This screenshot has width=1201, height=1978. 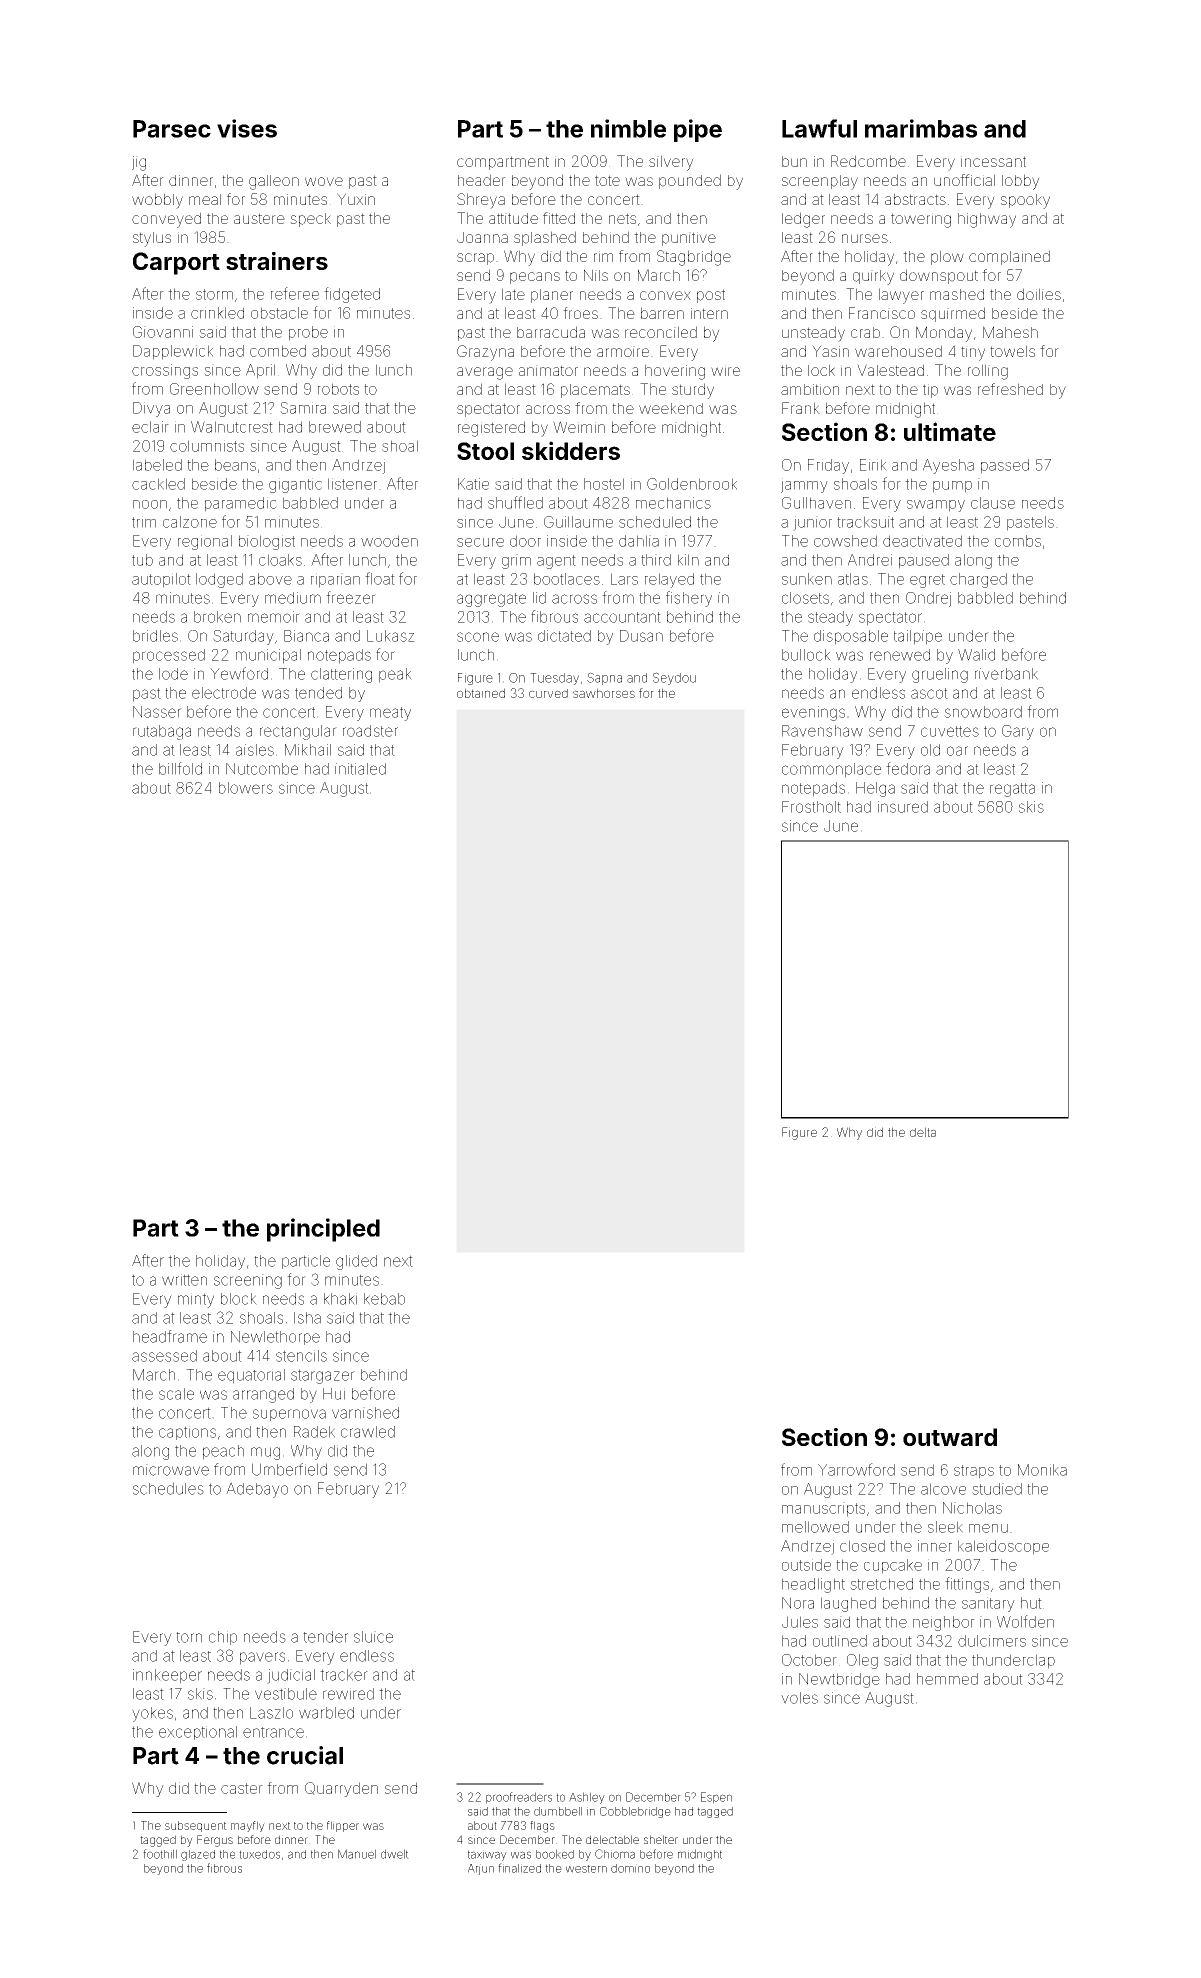 I want to click on cupcake, so click(x=893, y=1566).
